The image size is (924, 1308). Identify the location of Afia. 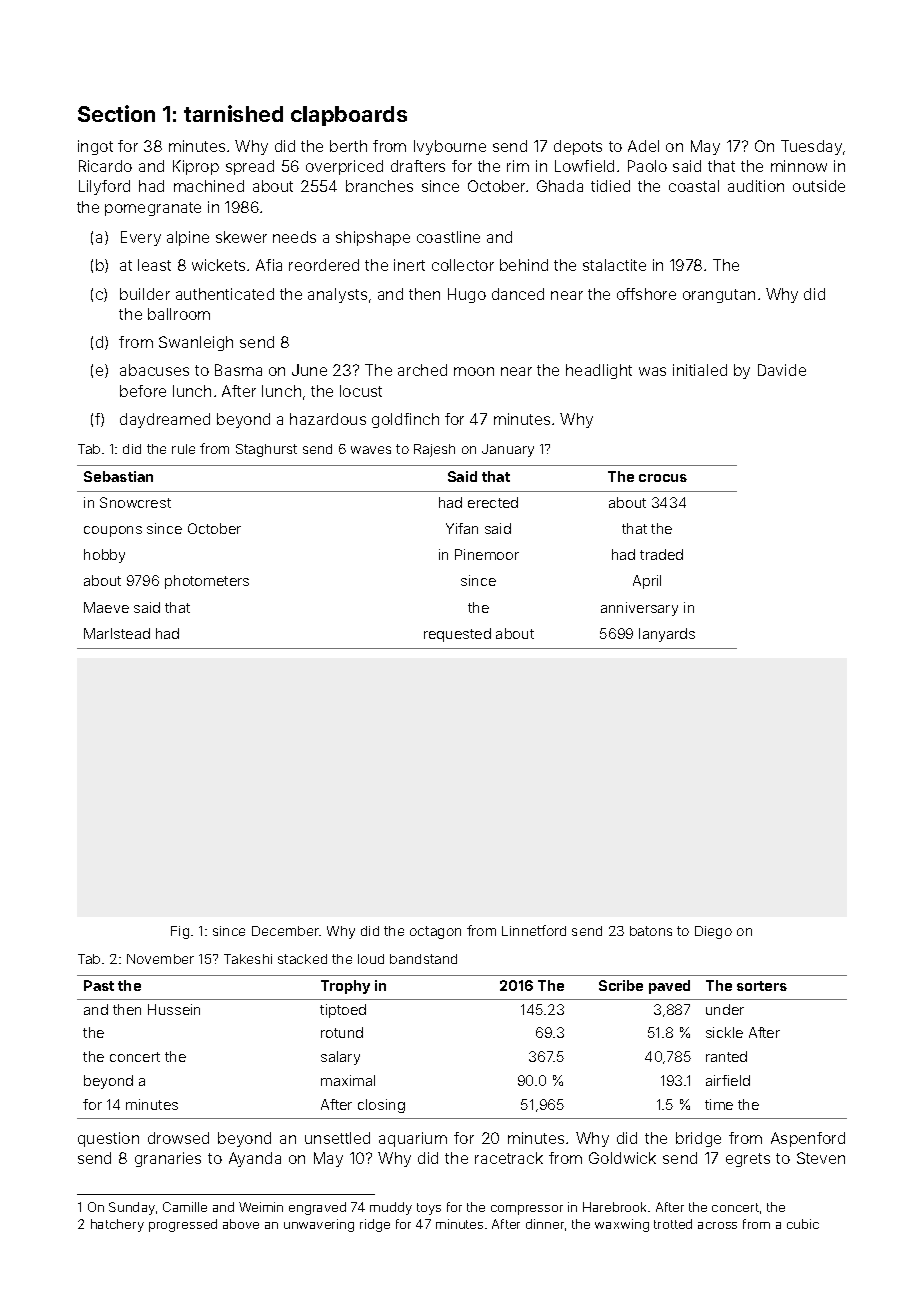
(269, 265).
